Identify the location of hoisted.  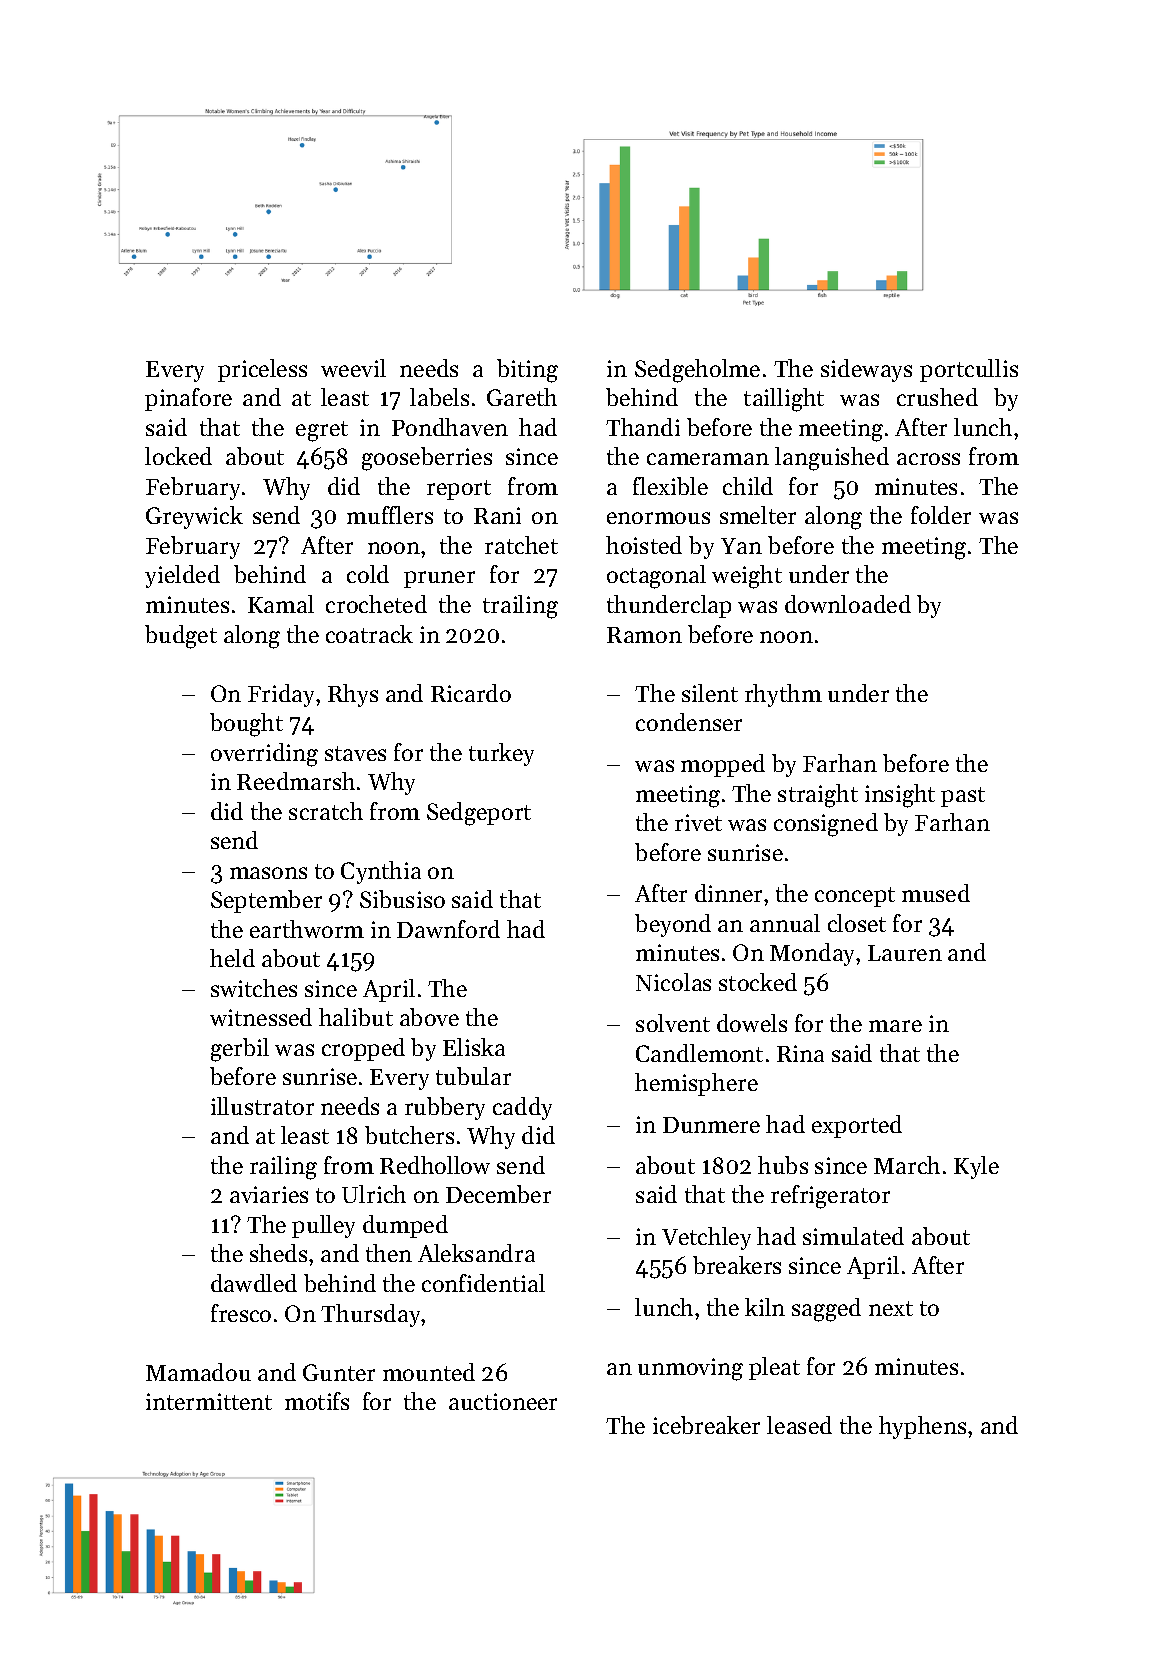
(644, 545).
